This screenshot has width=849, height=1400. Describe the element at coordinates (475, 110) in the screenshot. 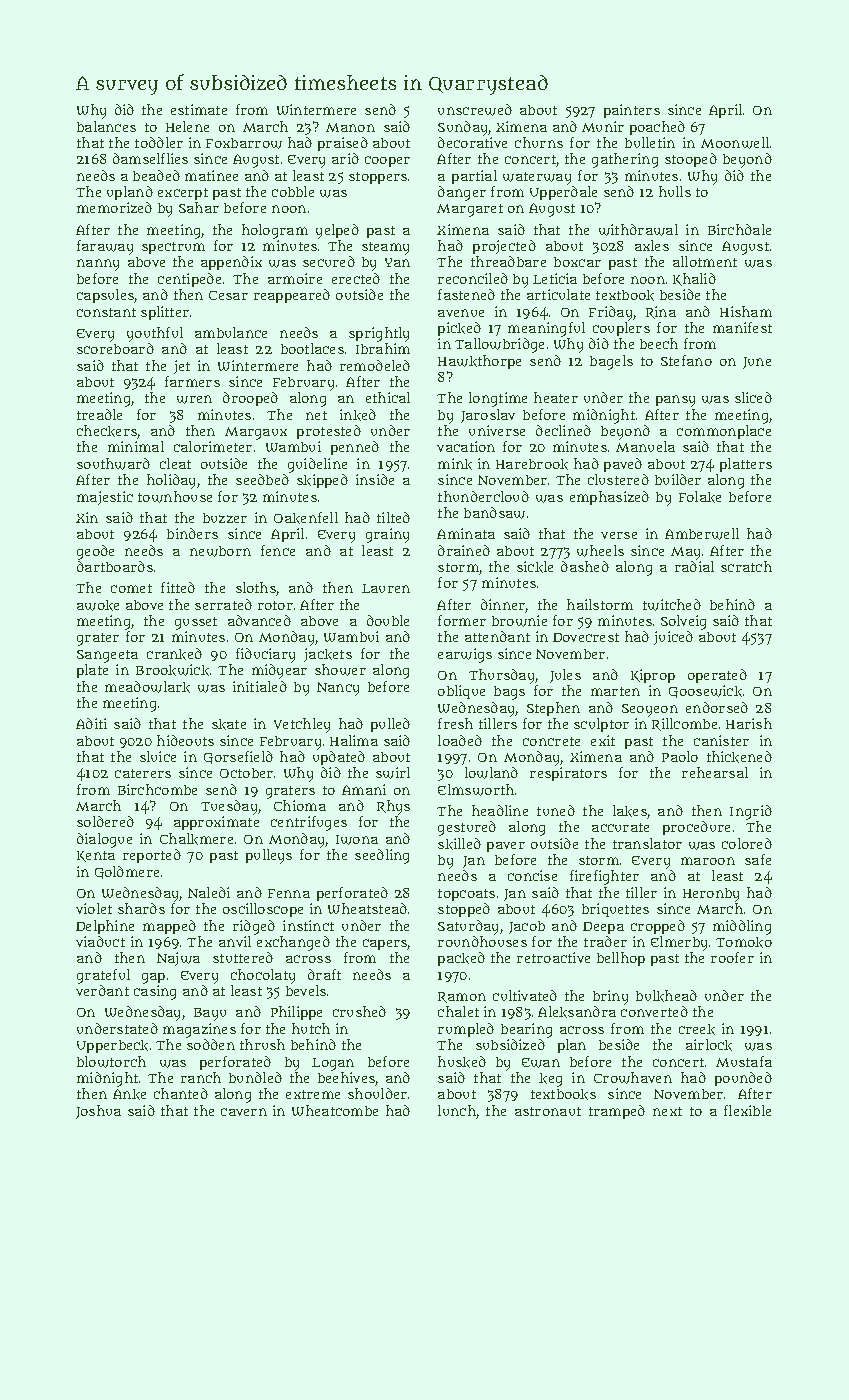

I see `unscrewed` at that location.
